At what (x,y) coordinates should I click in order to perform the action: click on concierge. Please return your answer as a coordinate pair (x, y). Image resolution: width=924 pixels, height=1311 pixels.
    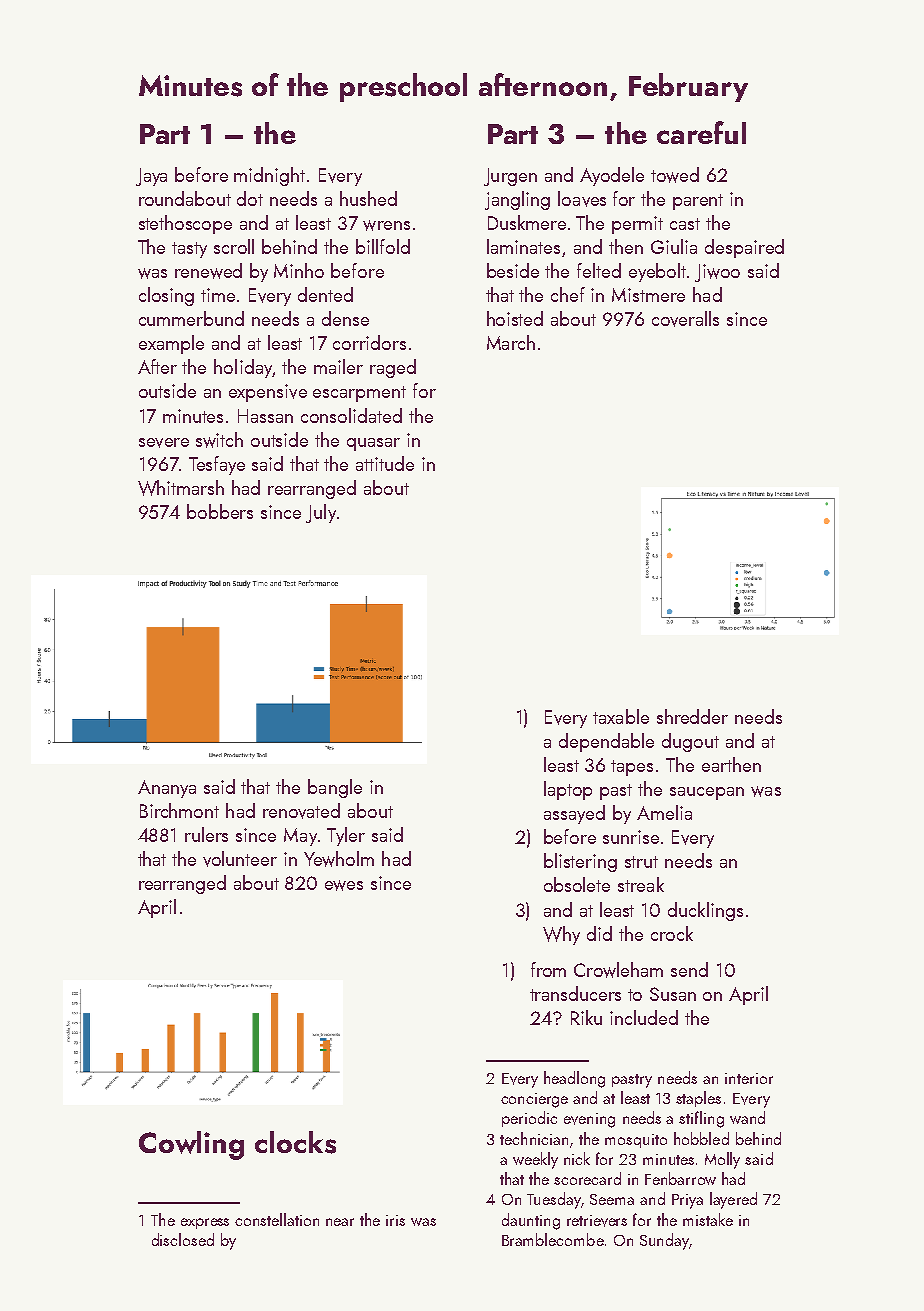
    Looking at the image, I should click on (534, 1100).
